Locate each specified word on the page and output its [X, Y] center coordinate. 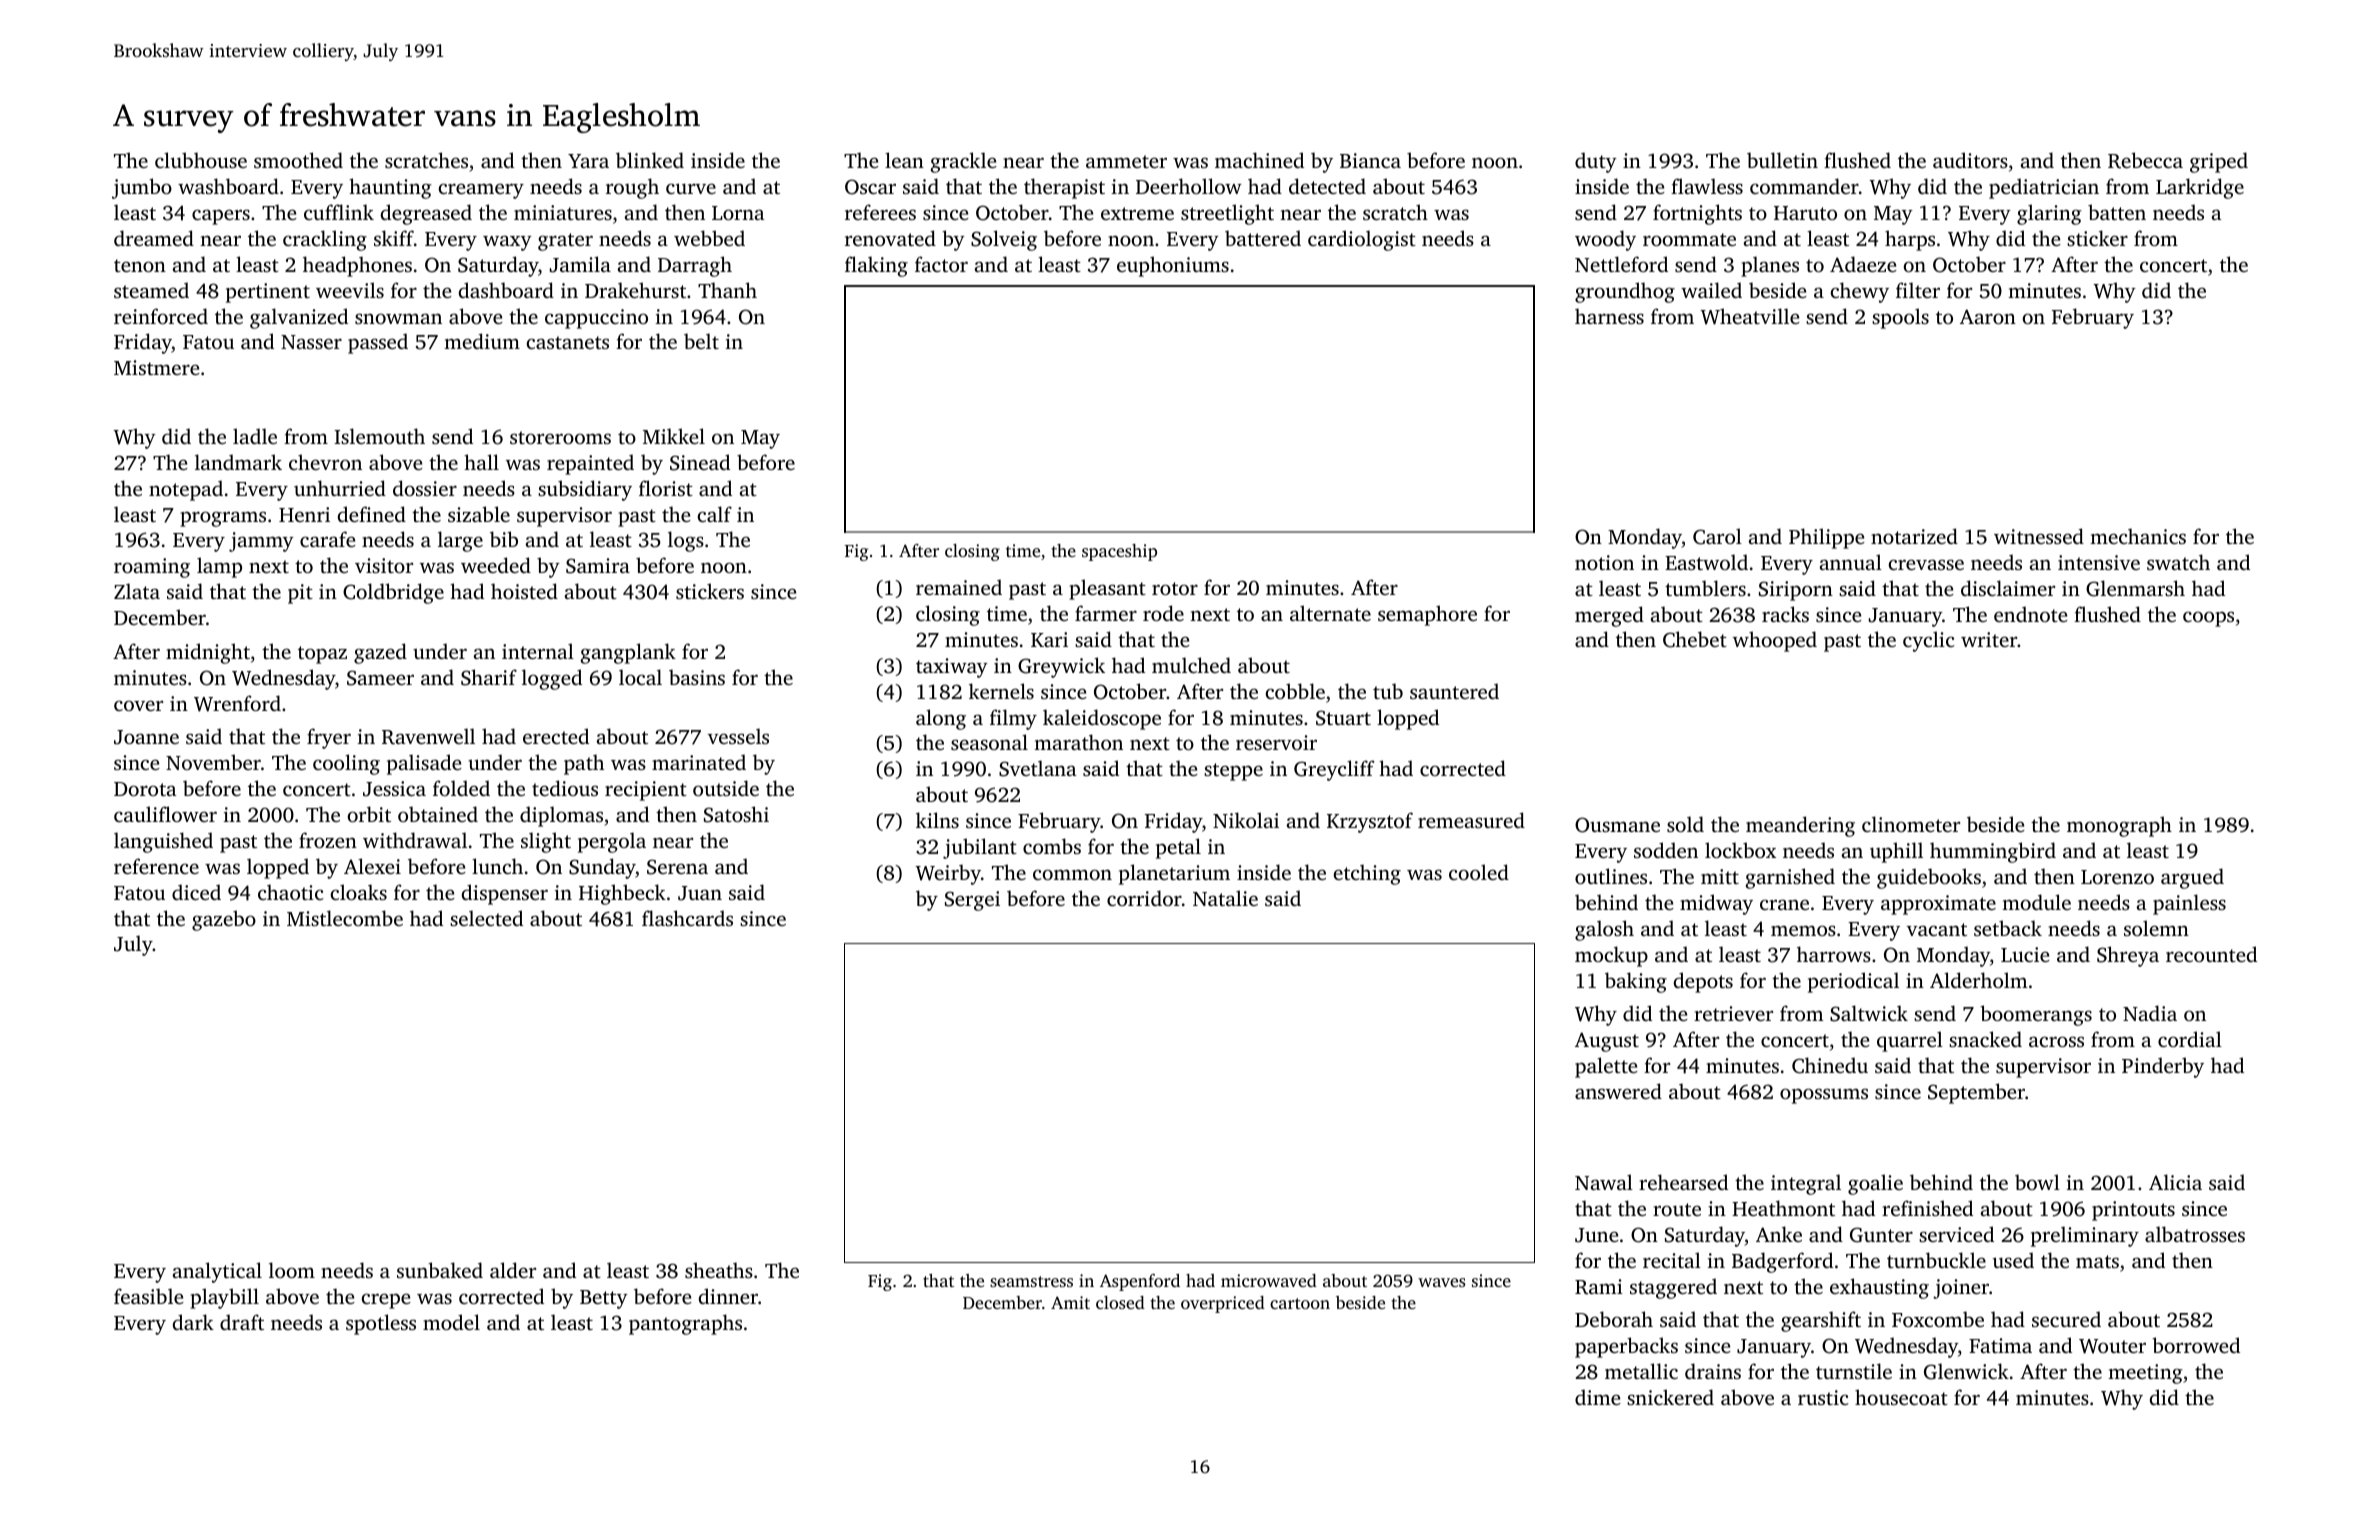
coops [2208, 619]
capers [221, 217]
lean [904, 160]
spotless [381, 1324]
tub [1388, 691]
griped [2219, 162]
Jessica [394, 789]
